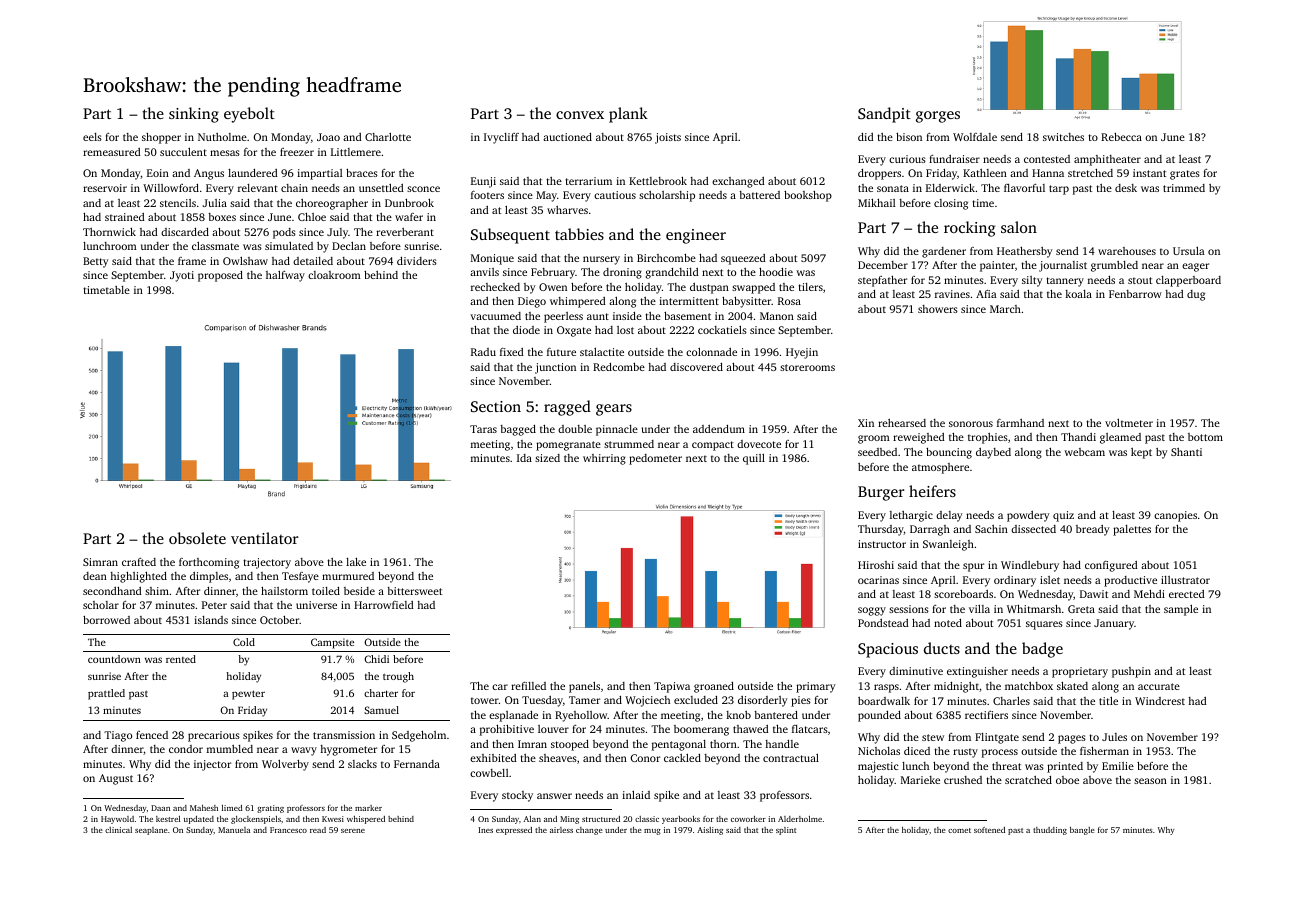 This screenshot has width=1308, height=924. Describe the element at coordinates (510, 236) in the screenshot. I see `Subsequent` at that location.
